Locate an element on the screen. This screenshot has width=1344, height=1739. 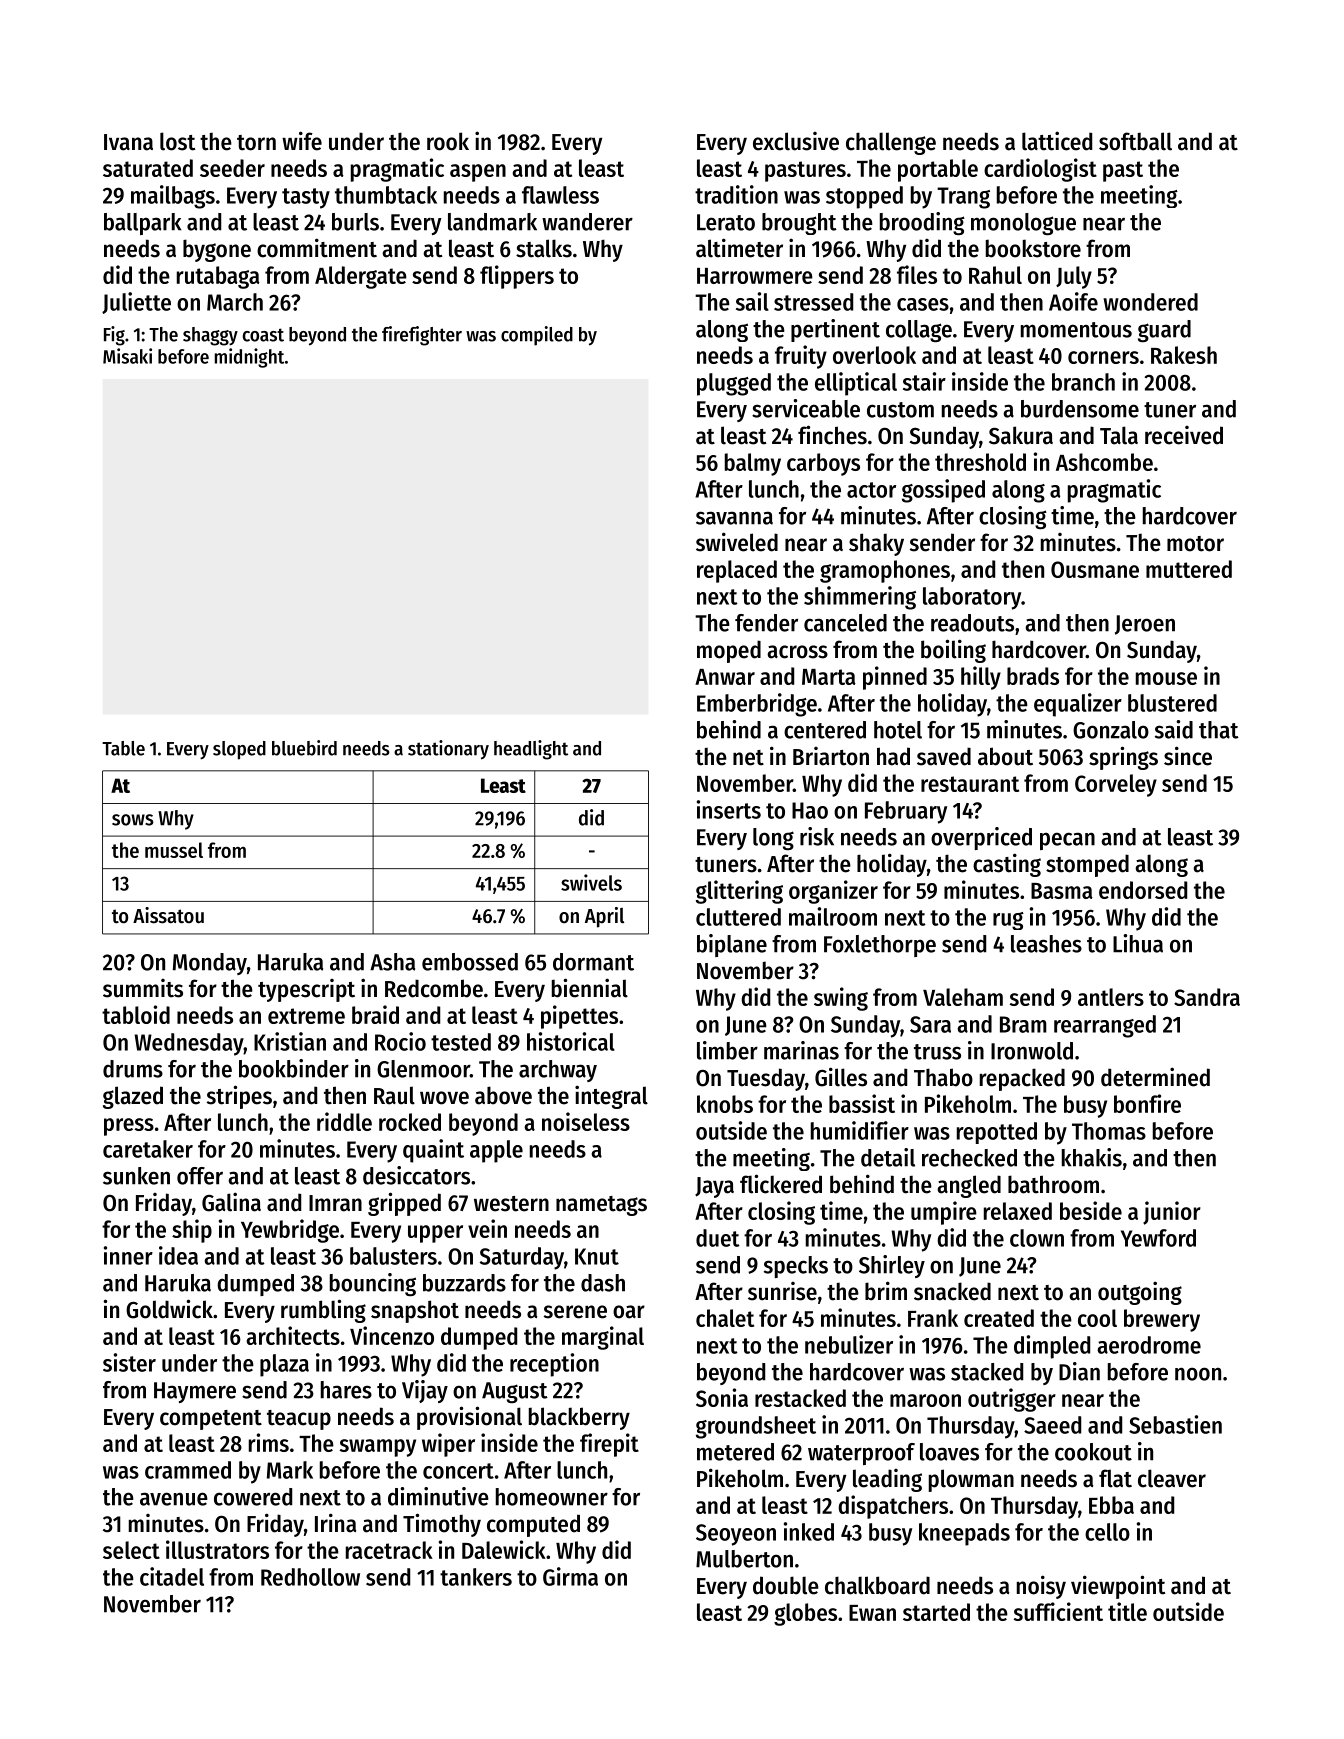
Mulberton is located at coordinates (744, 1559).
